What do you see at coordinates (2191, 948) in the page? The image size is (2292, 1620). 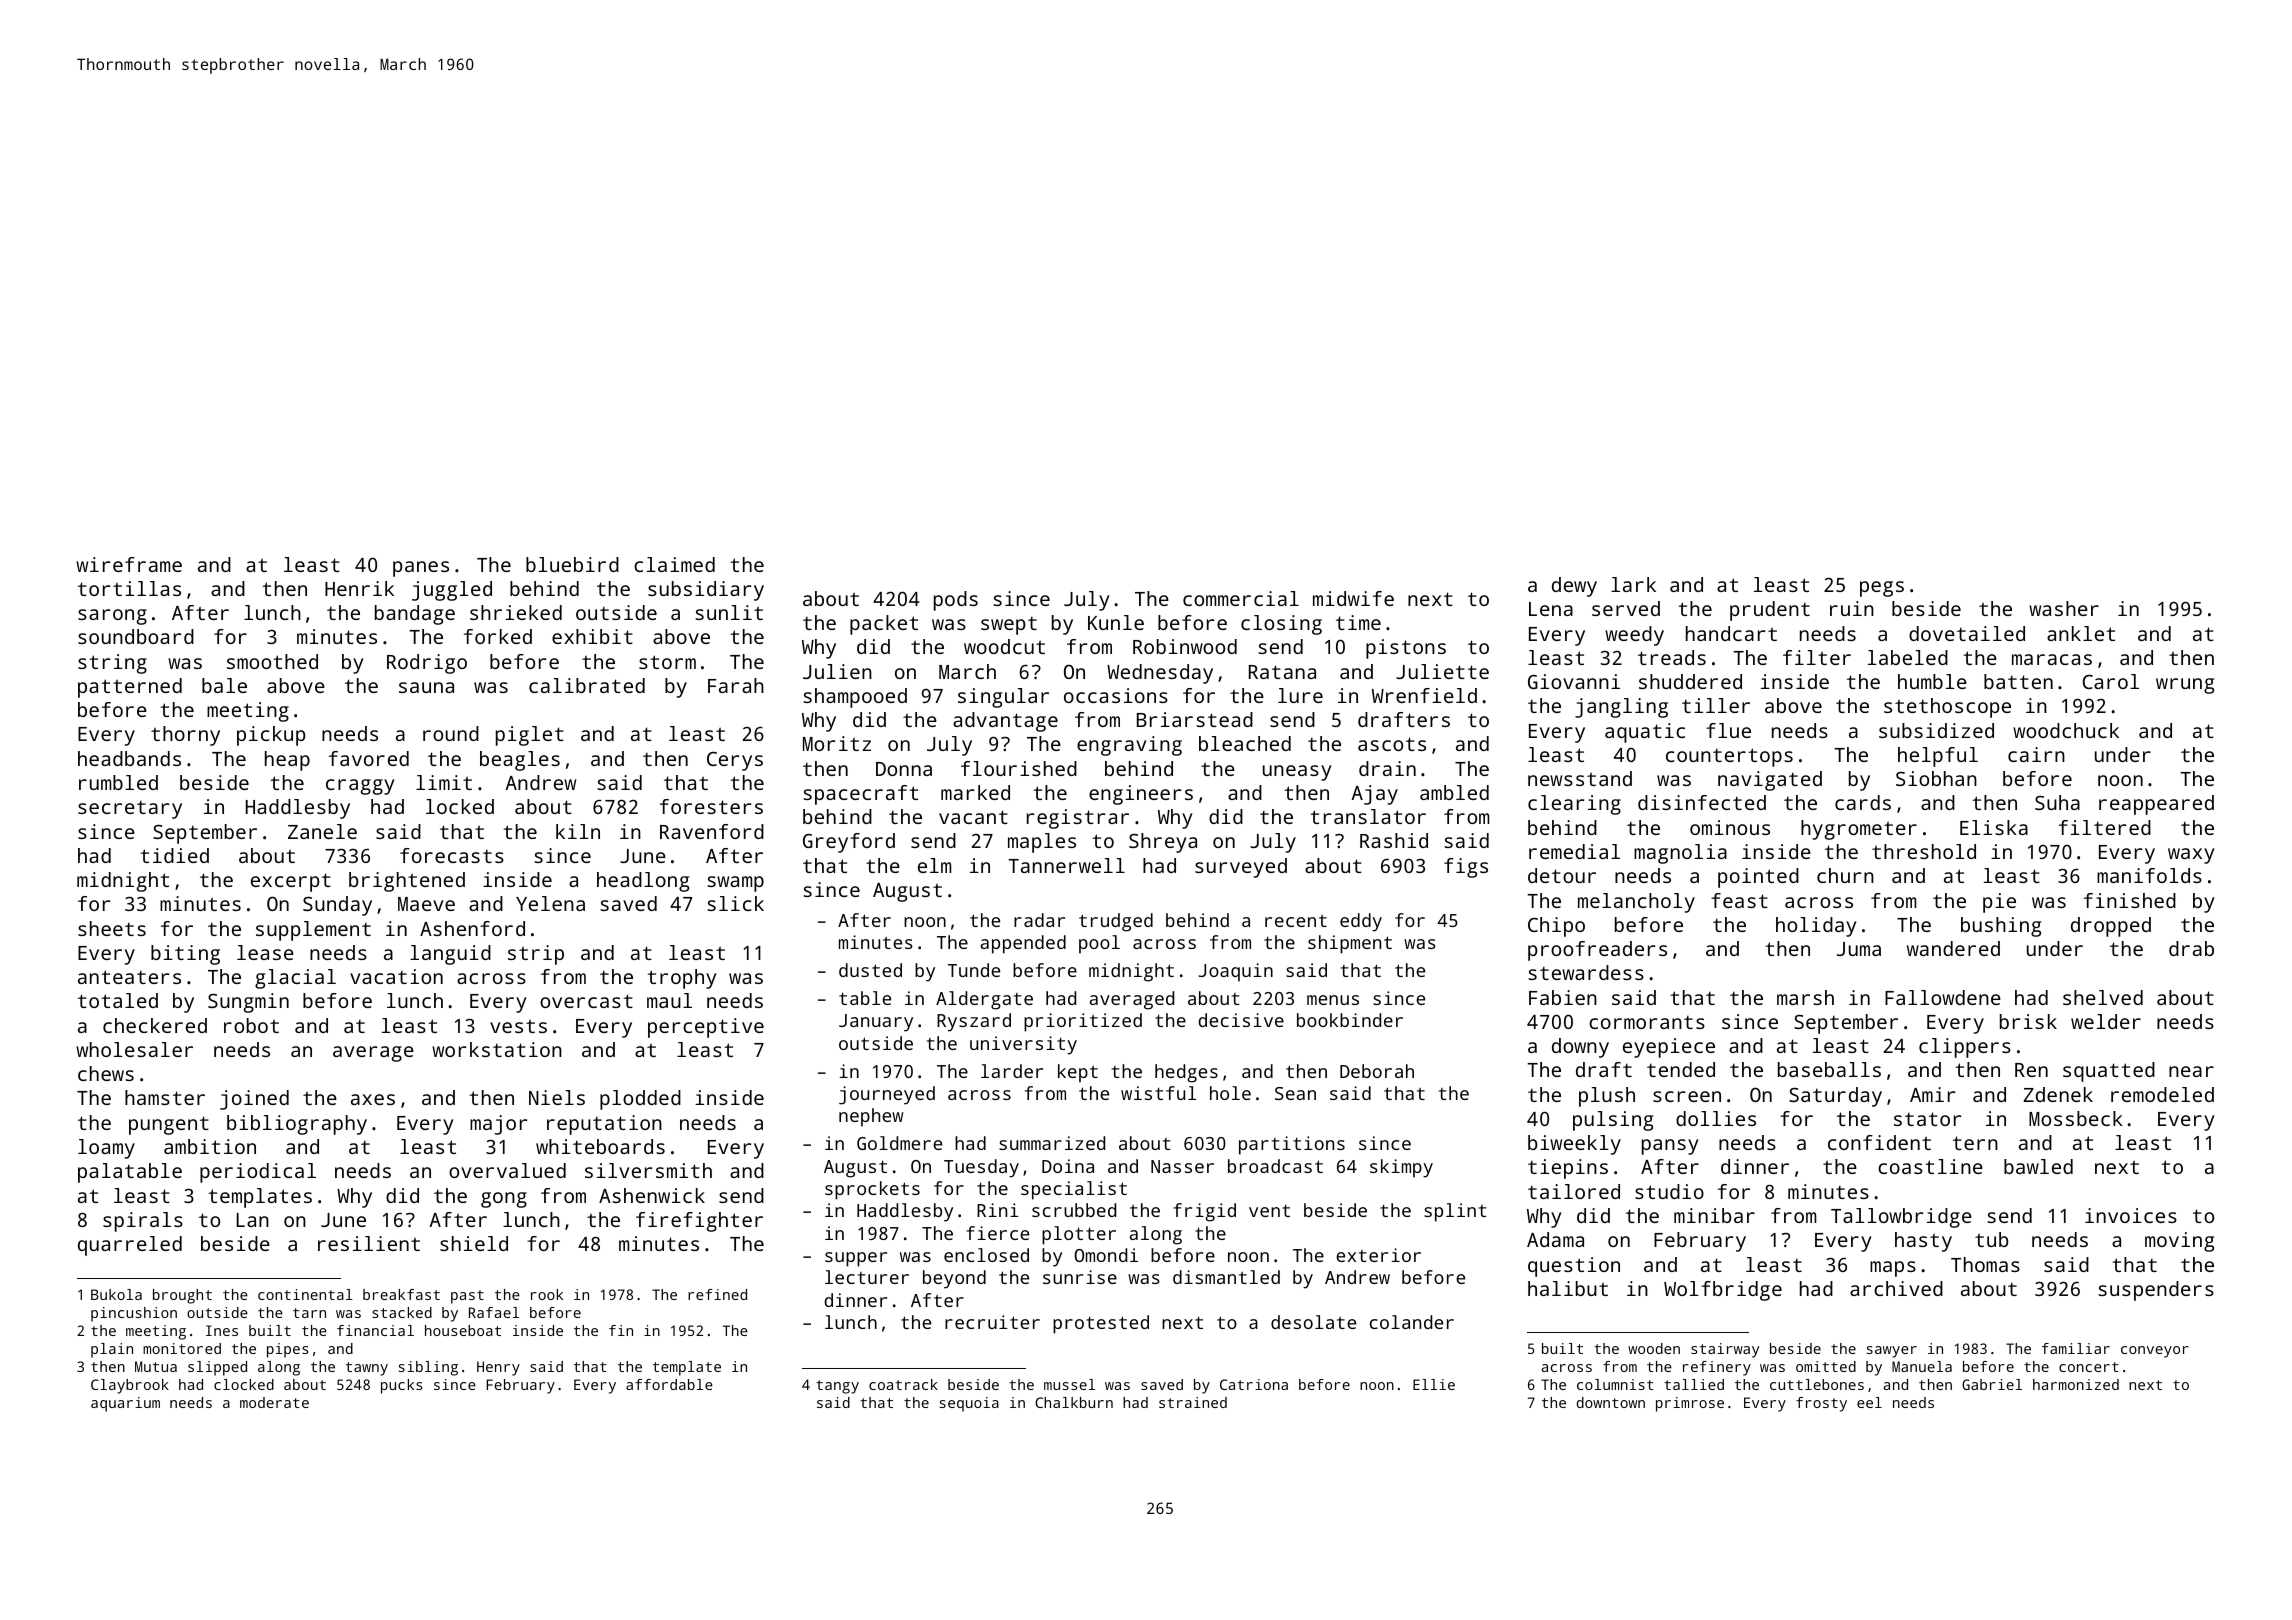 I see `drab` at bounding box center [2191, 948].
